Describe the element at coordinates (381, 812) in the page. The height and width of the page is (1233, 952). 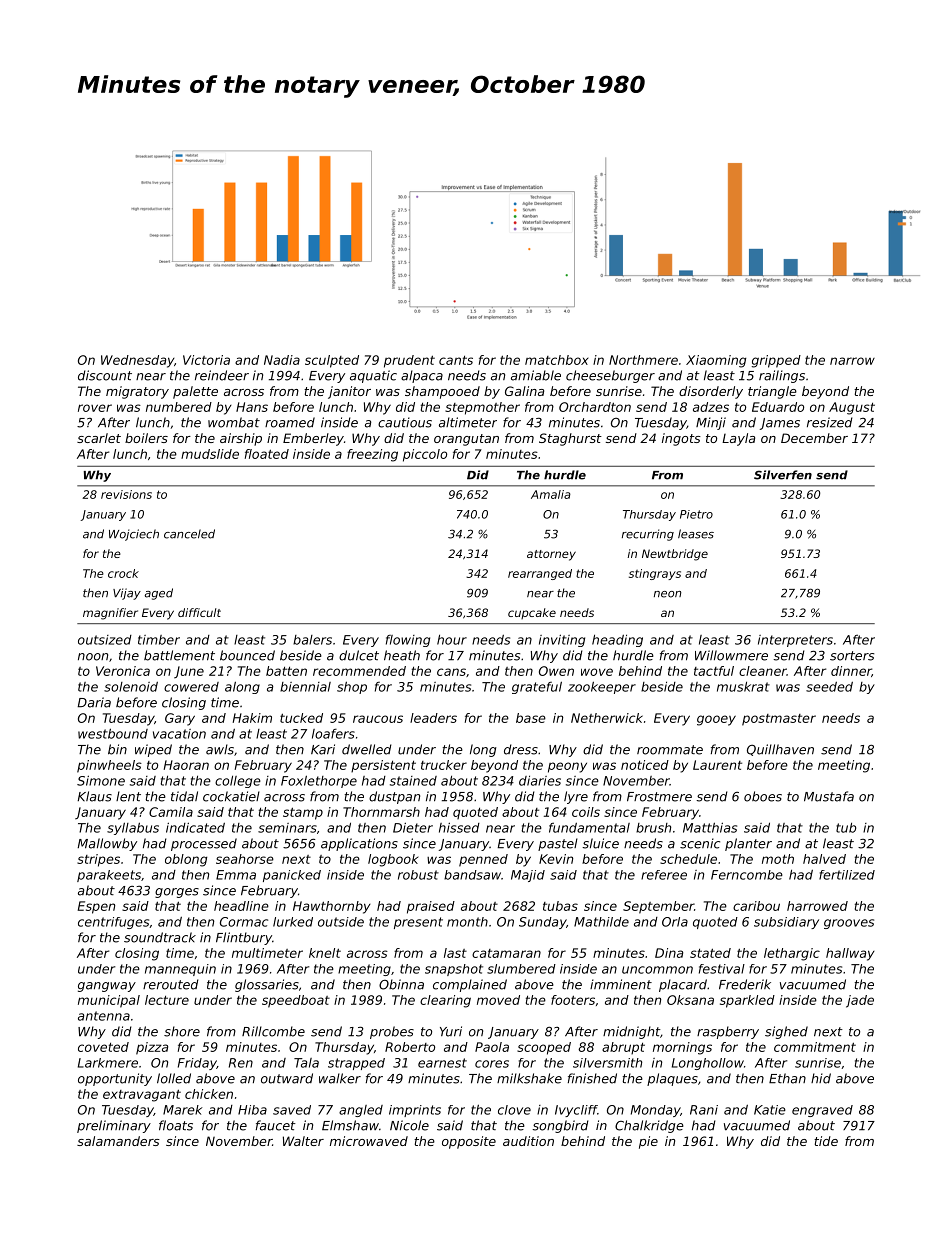
I see `Thornmarsh` at that location.
